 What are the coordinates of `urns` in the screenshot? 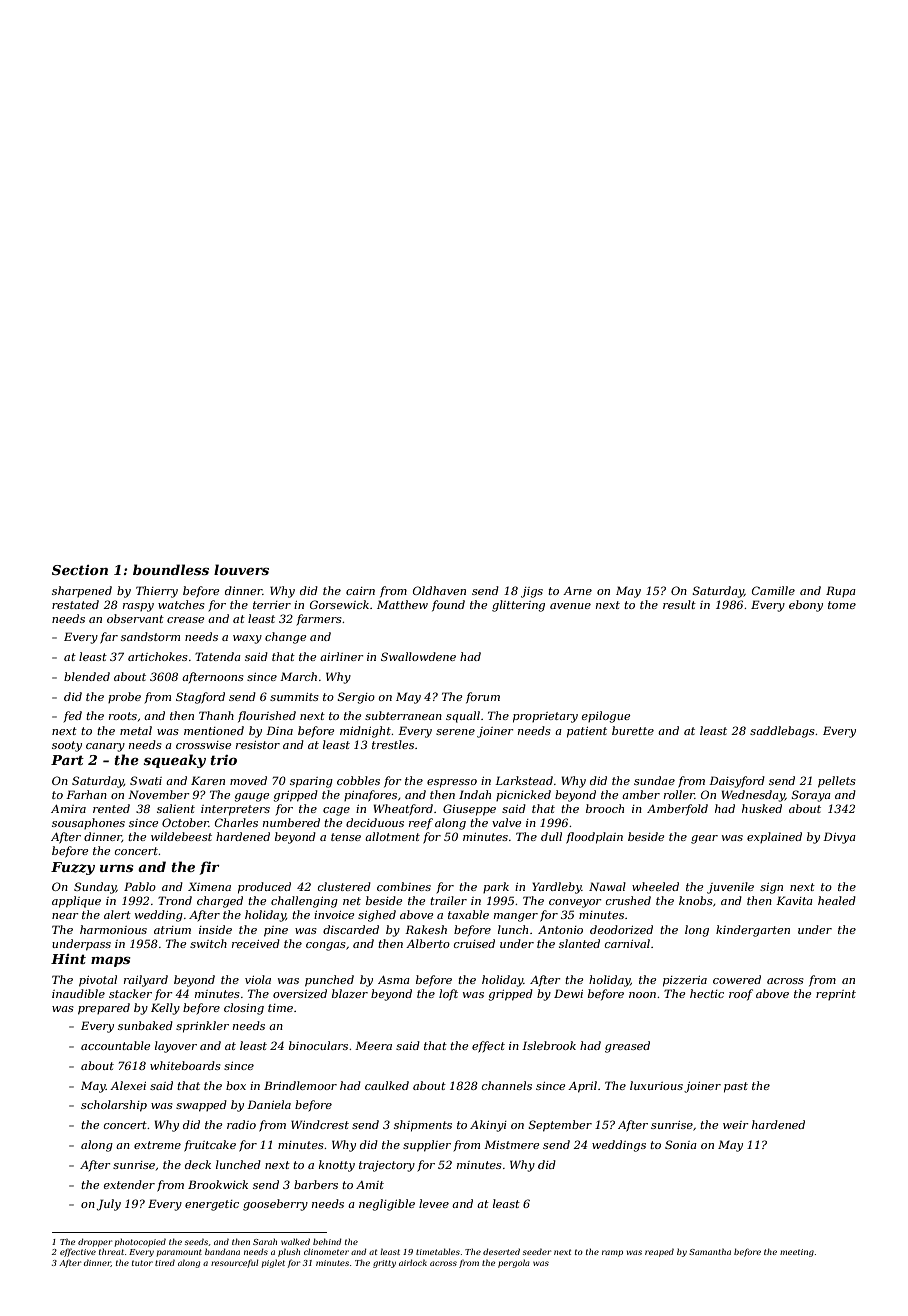 It's located at (117, 868).
